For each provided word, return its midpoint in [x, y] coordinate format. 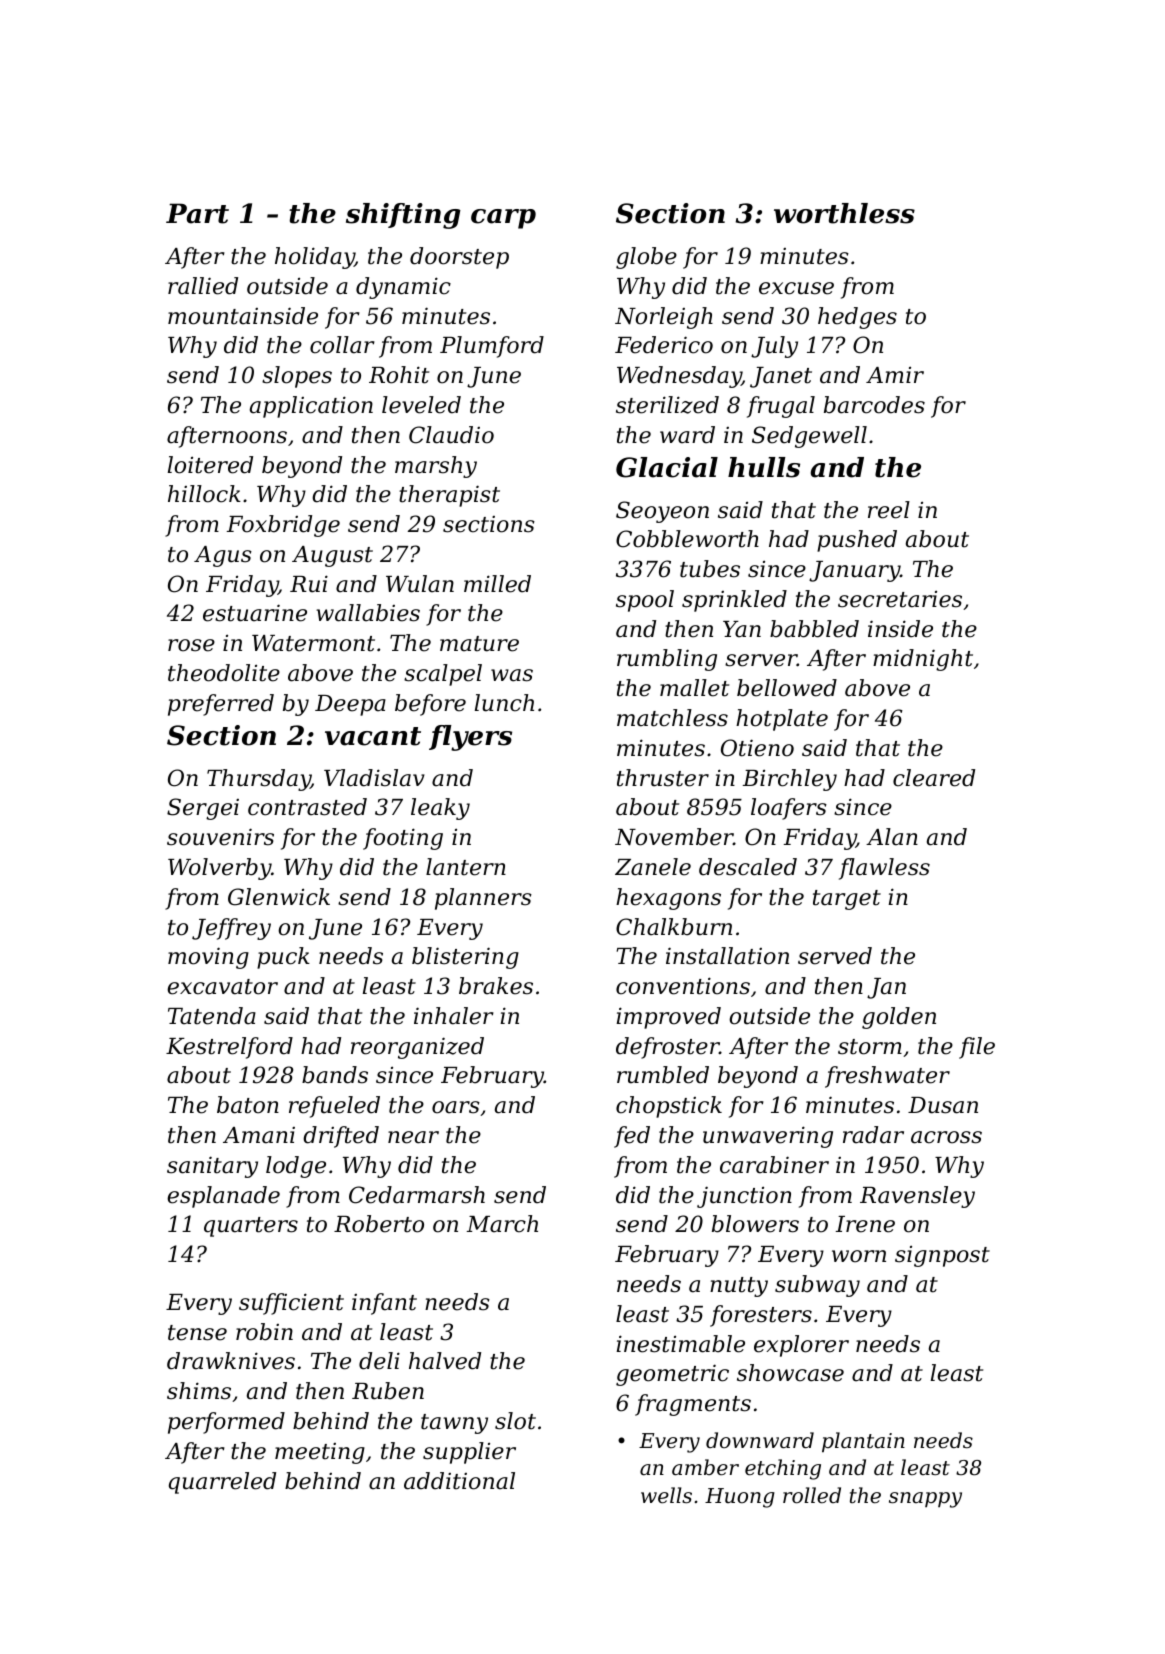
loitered [210, 465]
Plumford [492, 347]
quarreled [222, 1483]
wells [666, 1495]
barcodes [874, 405]
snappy [925, 1500]
